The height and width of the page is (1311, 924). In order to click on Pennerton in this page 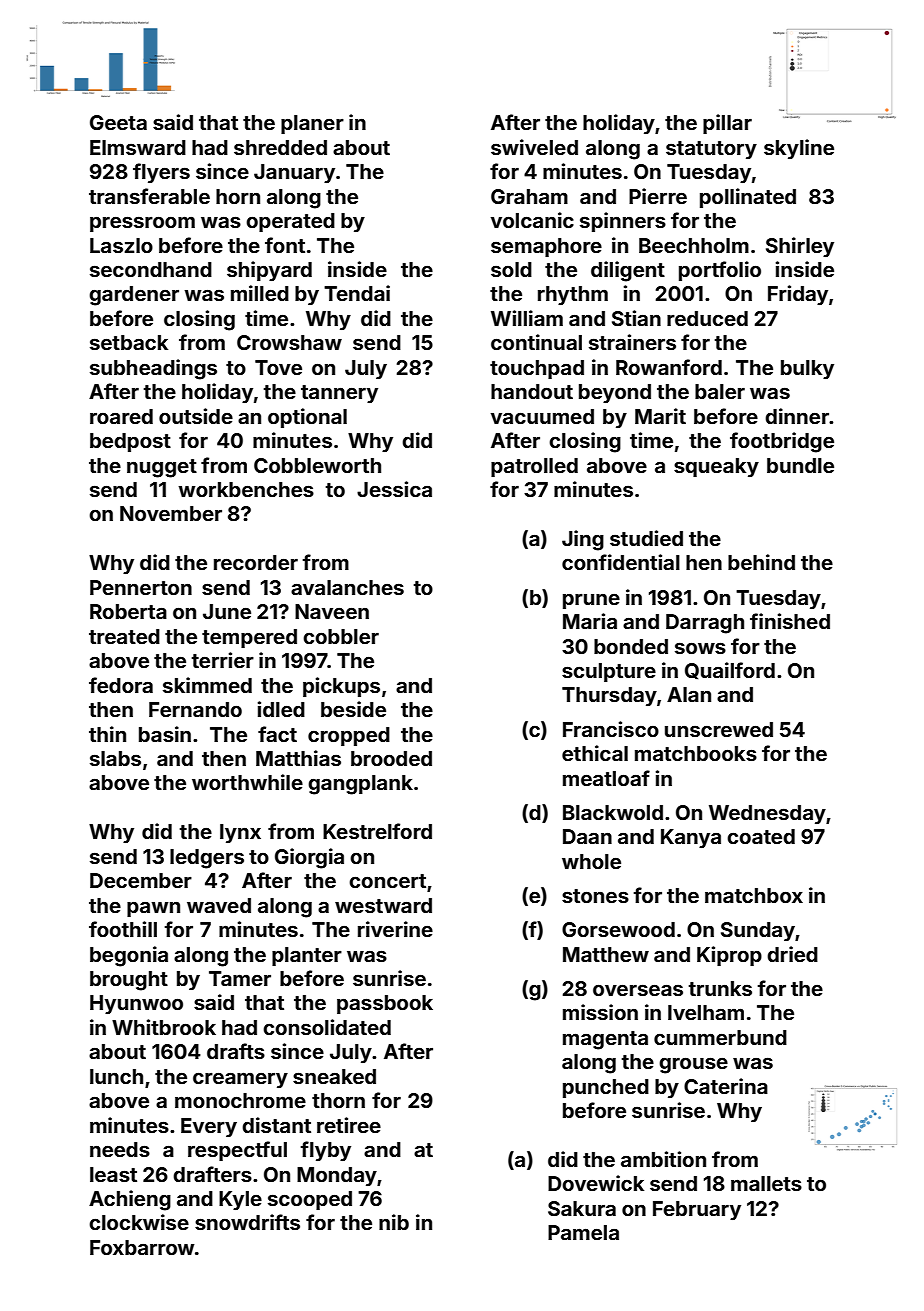, I will do `click(141, 587)`.
